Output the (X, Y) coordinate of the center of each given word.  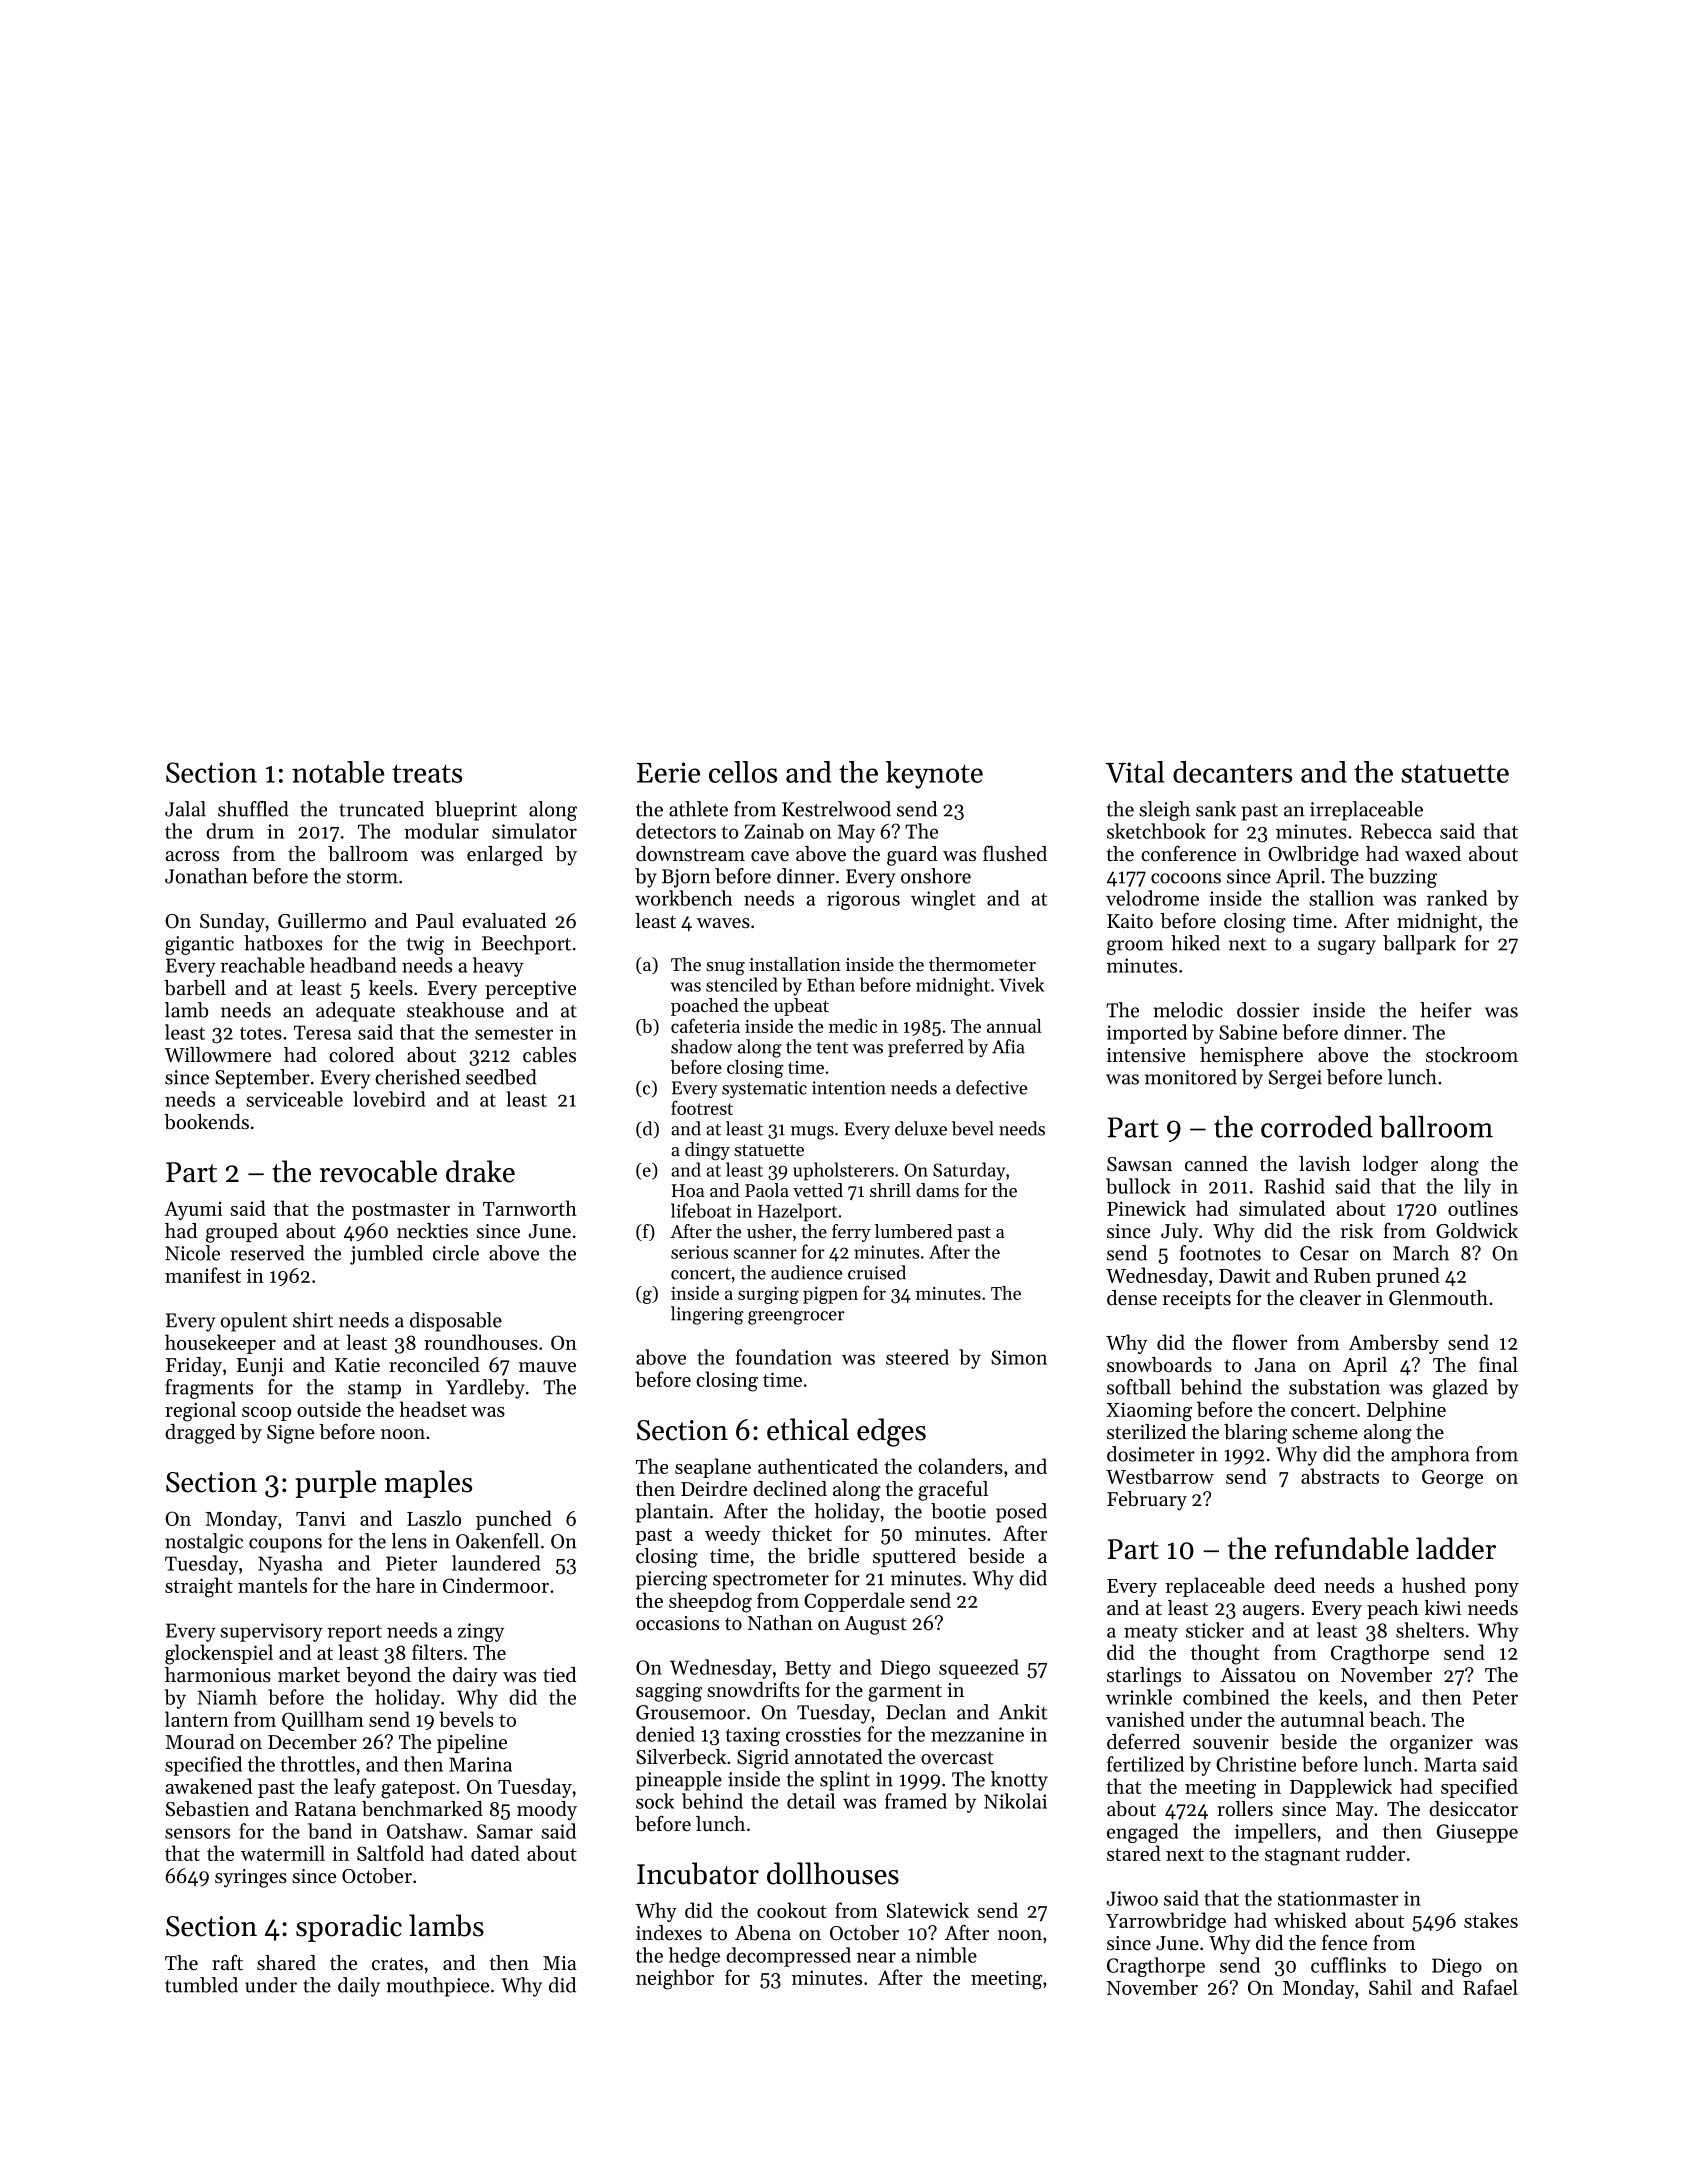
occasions (677, 1623)
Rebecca (1396, 831)
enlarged (505, 856)
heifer (1446, 1010)
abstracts (1340, 1476)
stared (1134, 1853)
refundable (1342, 1548)
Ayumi (193, 1210)
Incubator (698, 1873)
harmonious (218, 1674)
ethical (808, 1429)
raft (227, 1962)
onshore (936, 876)
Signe (290, 1434)
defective (991, 1087)
